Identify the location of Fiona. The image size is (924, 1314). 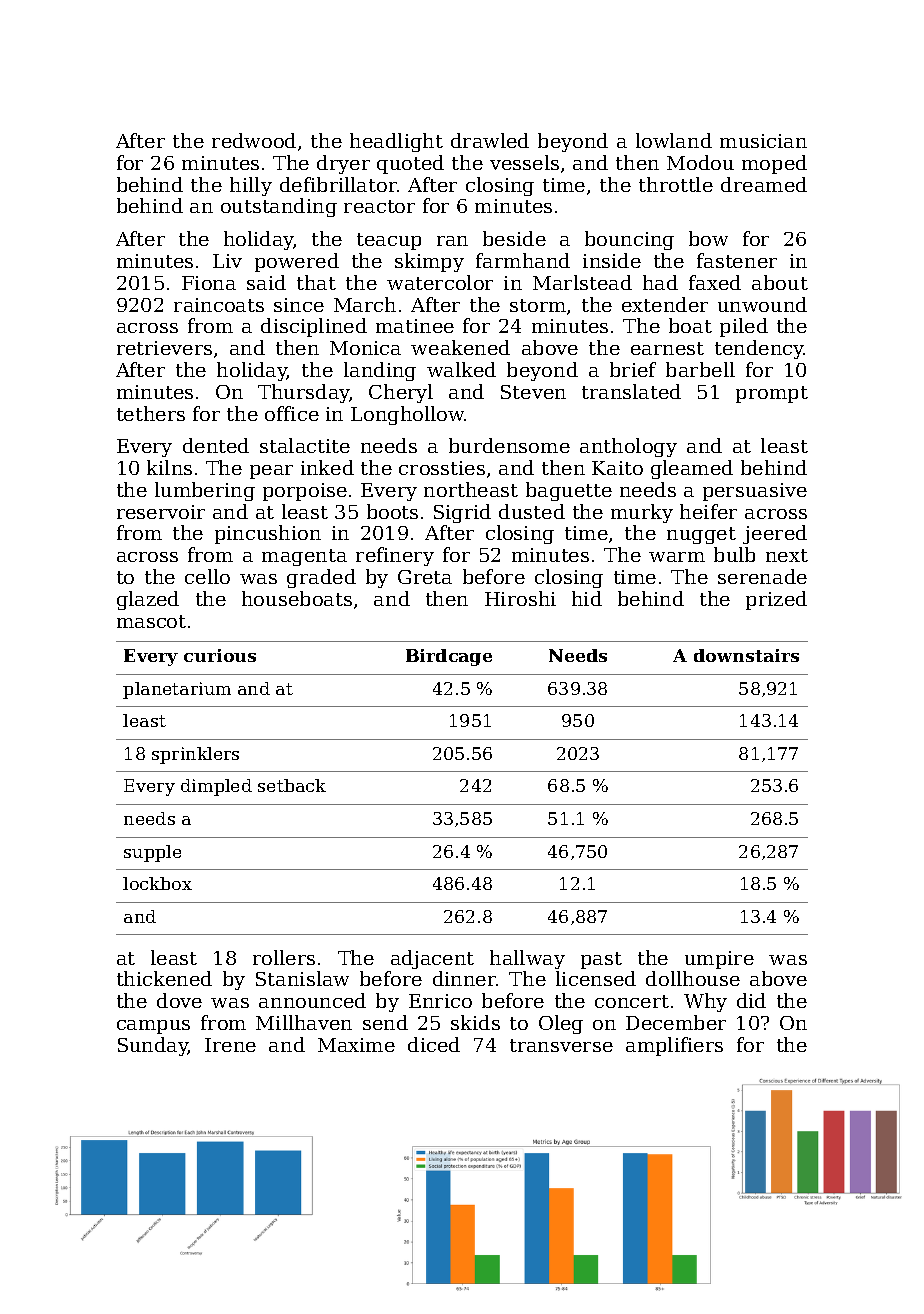
(209, 283).
